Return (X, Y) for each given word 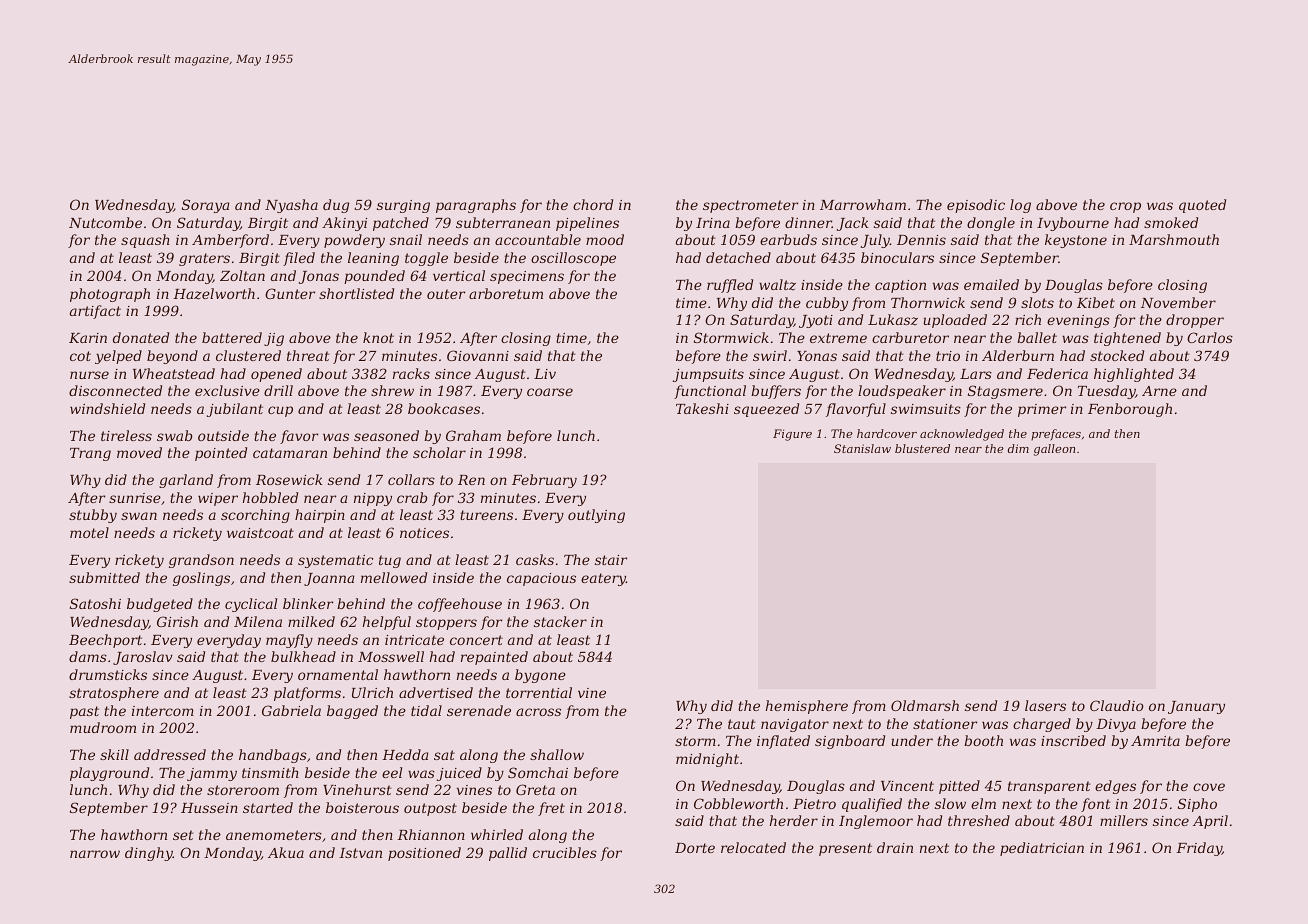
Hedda (405, 754)
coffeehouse (460, 605)
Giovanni (478, 355)
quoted (1202, 206)
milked (311, 621)
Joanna (329, 579)
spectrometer (750, 206)
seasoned (386, 435)
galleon (1054, 450)
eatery (603, 579)
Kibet (1096, 302)
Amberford (230, 241)
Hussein (209, 808)
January (1196, 707)
